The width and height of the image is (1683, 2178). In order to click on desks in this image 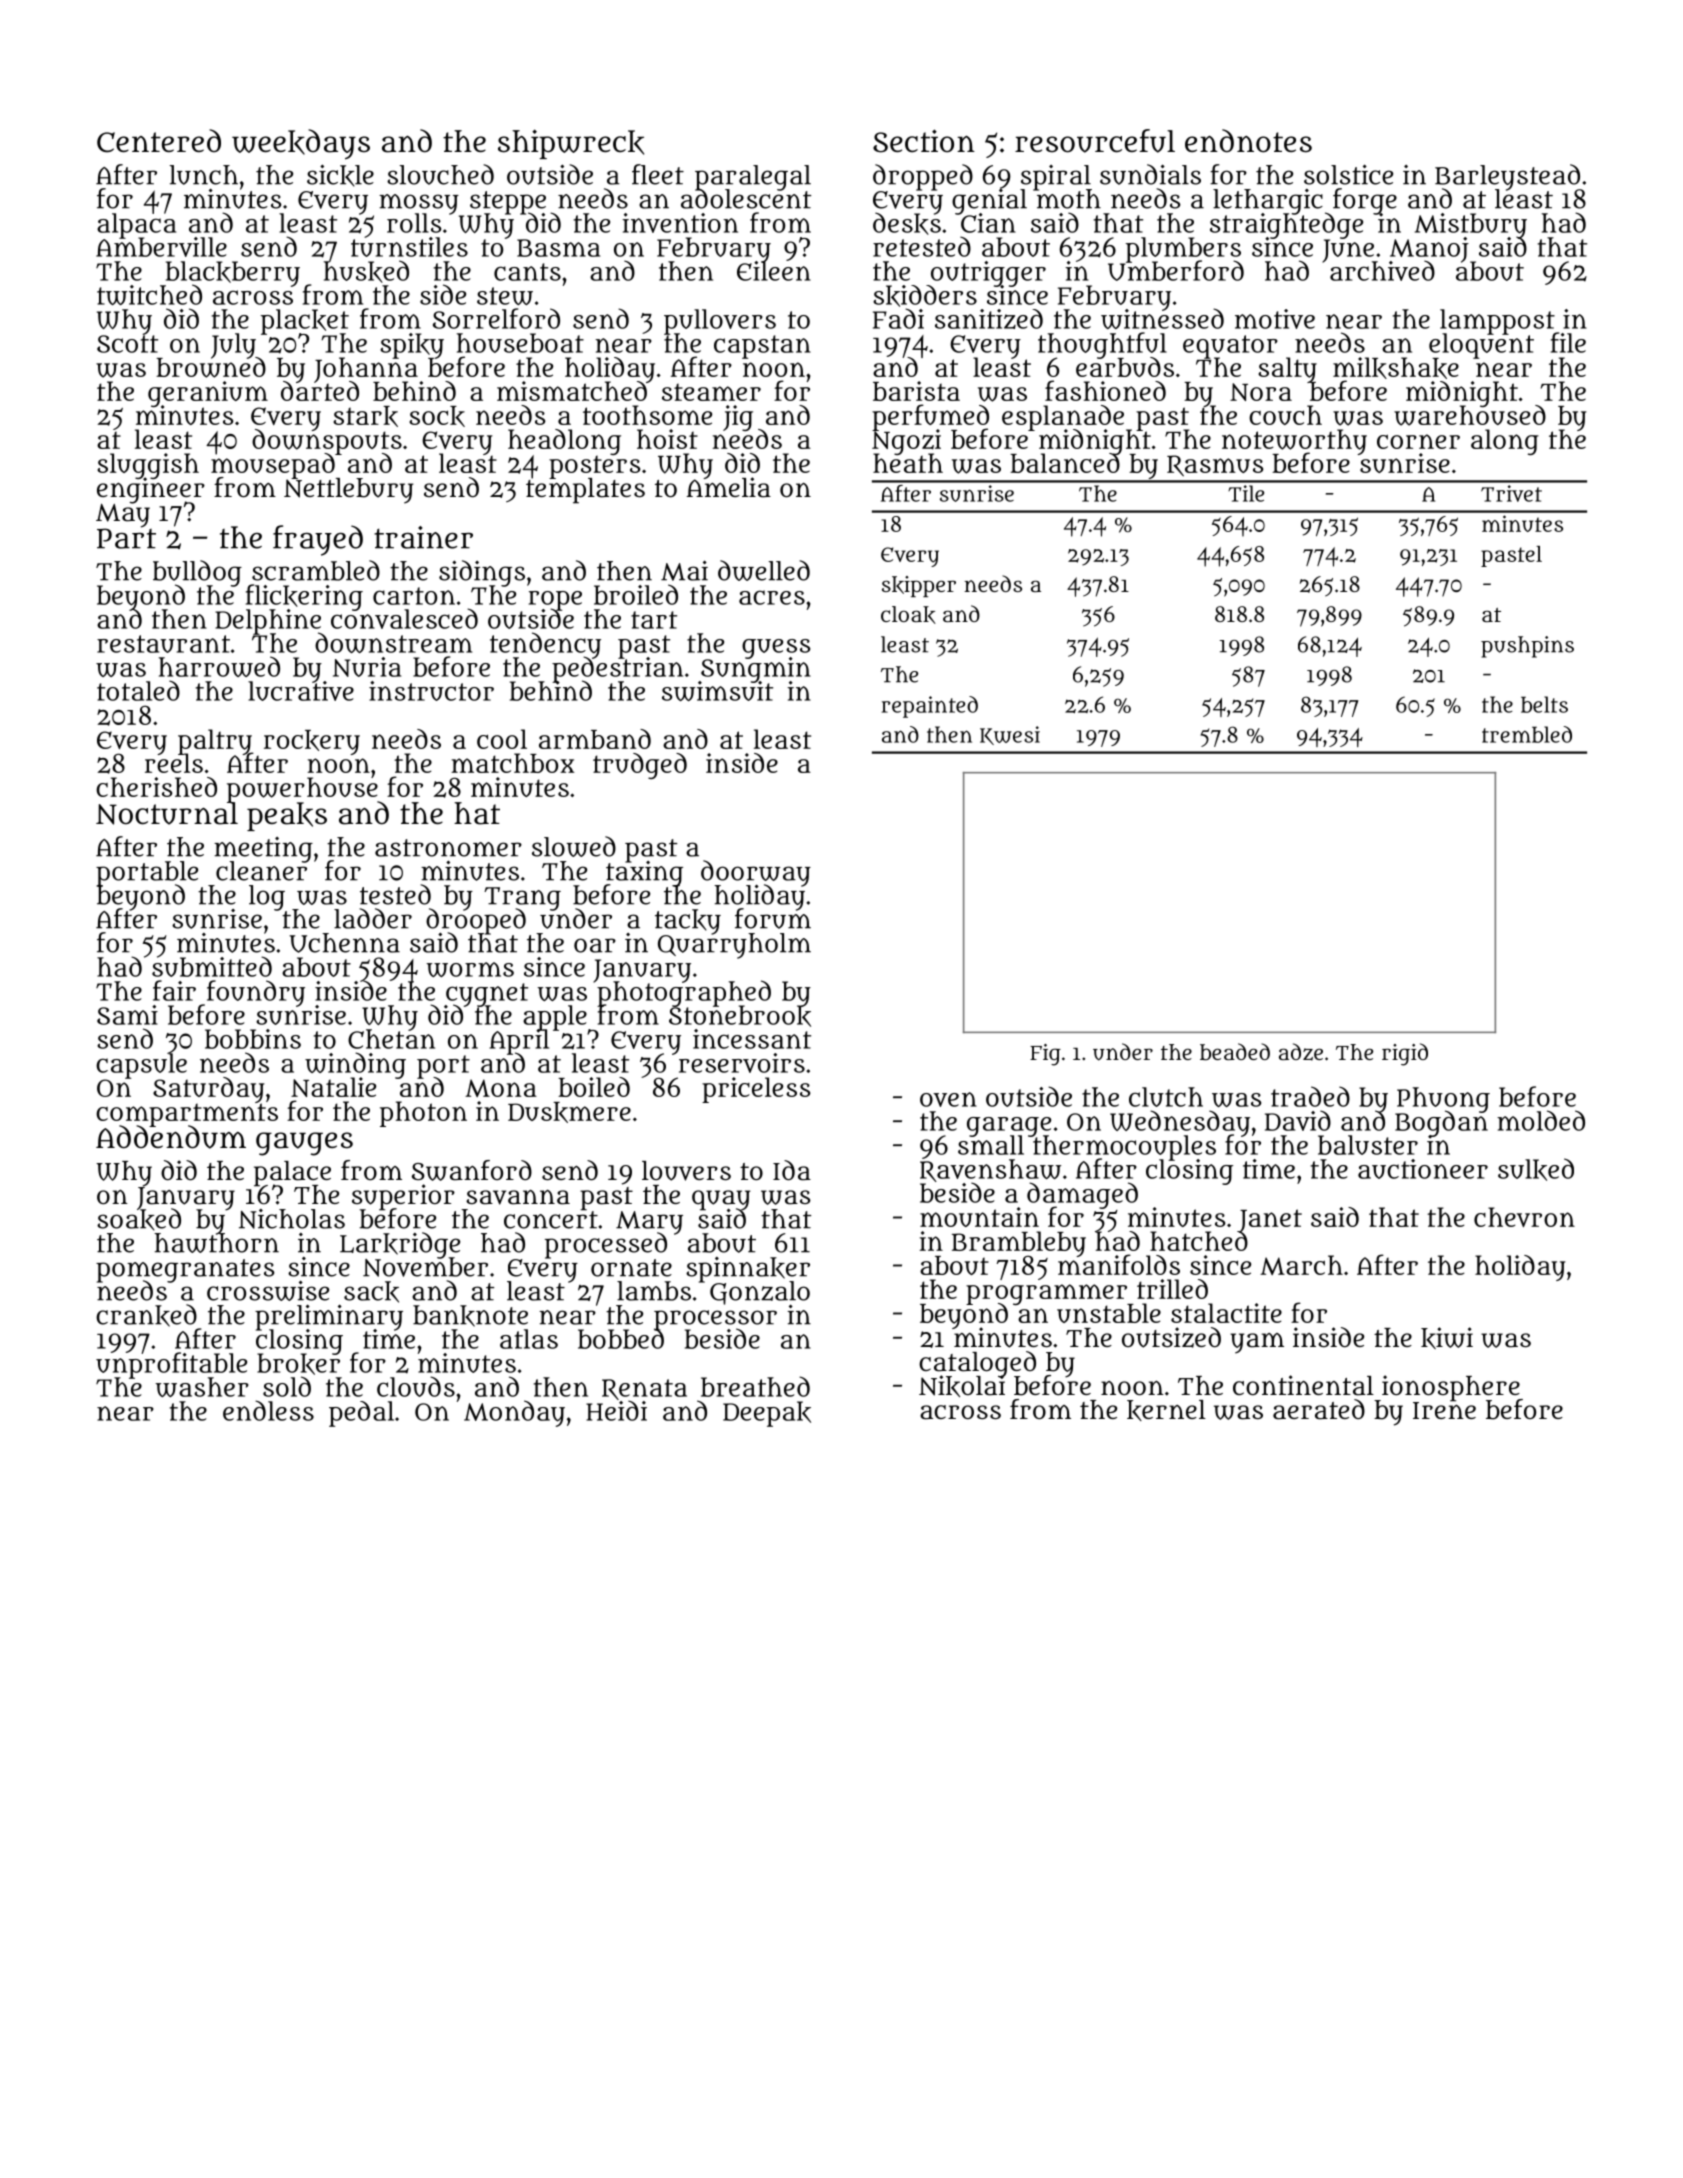, I will do `click(907, 224)`.
